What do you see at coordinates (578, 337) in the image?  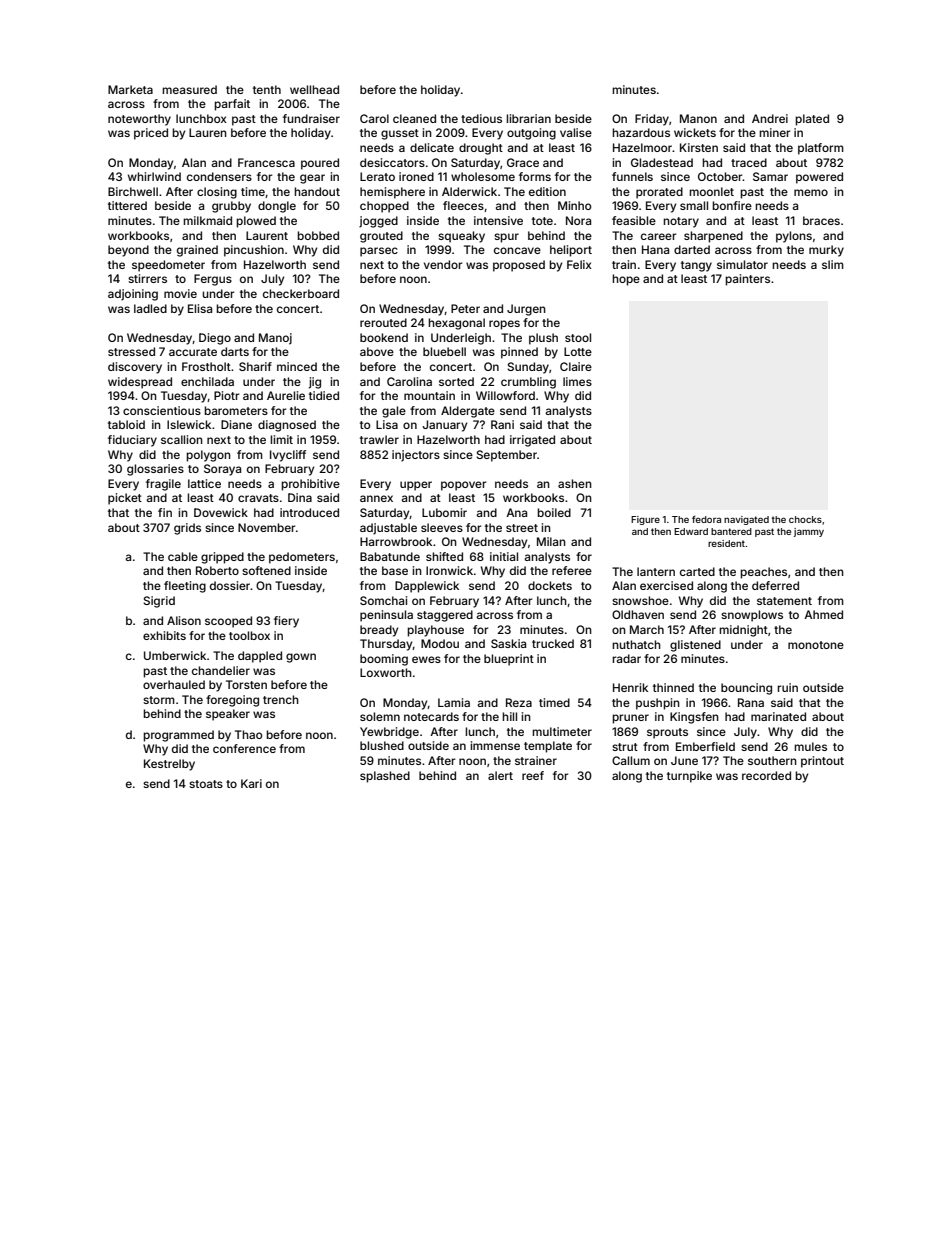 I see `stool` at bounding box center [578, 337].
